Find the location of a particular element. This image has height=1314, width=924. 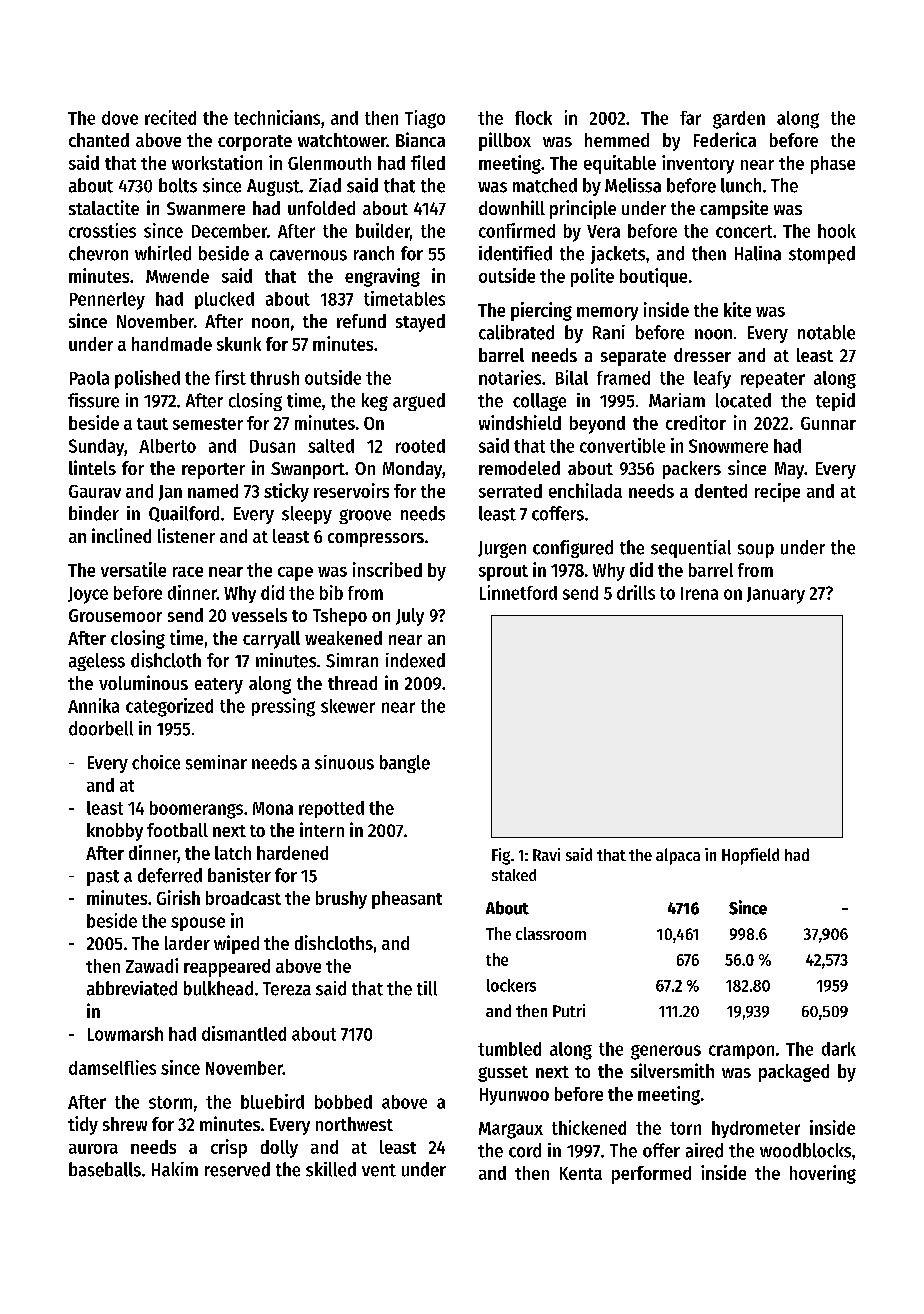

watchtower is located at coordinates (342, 140).
